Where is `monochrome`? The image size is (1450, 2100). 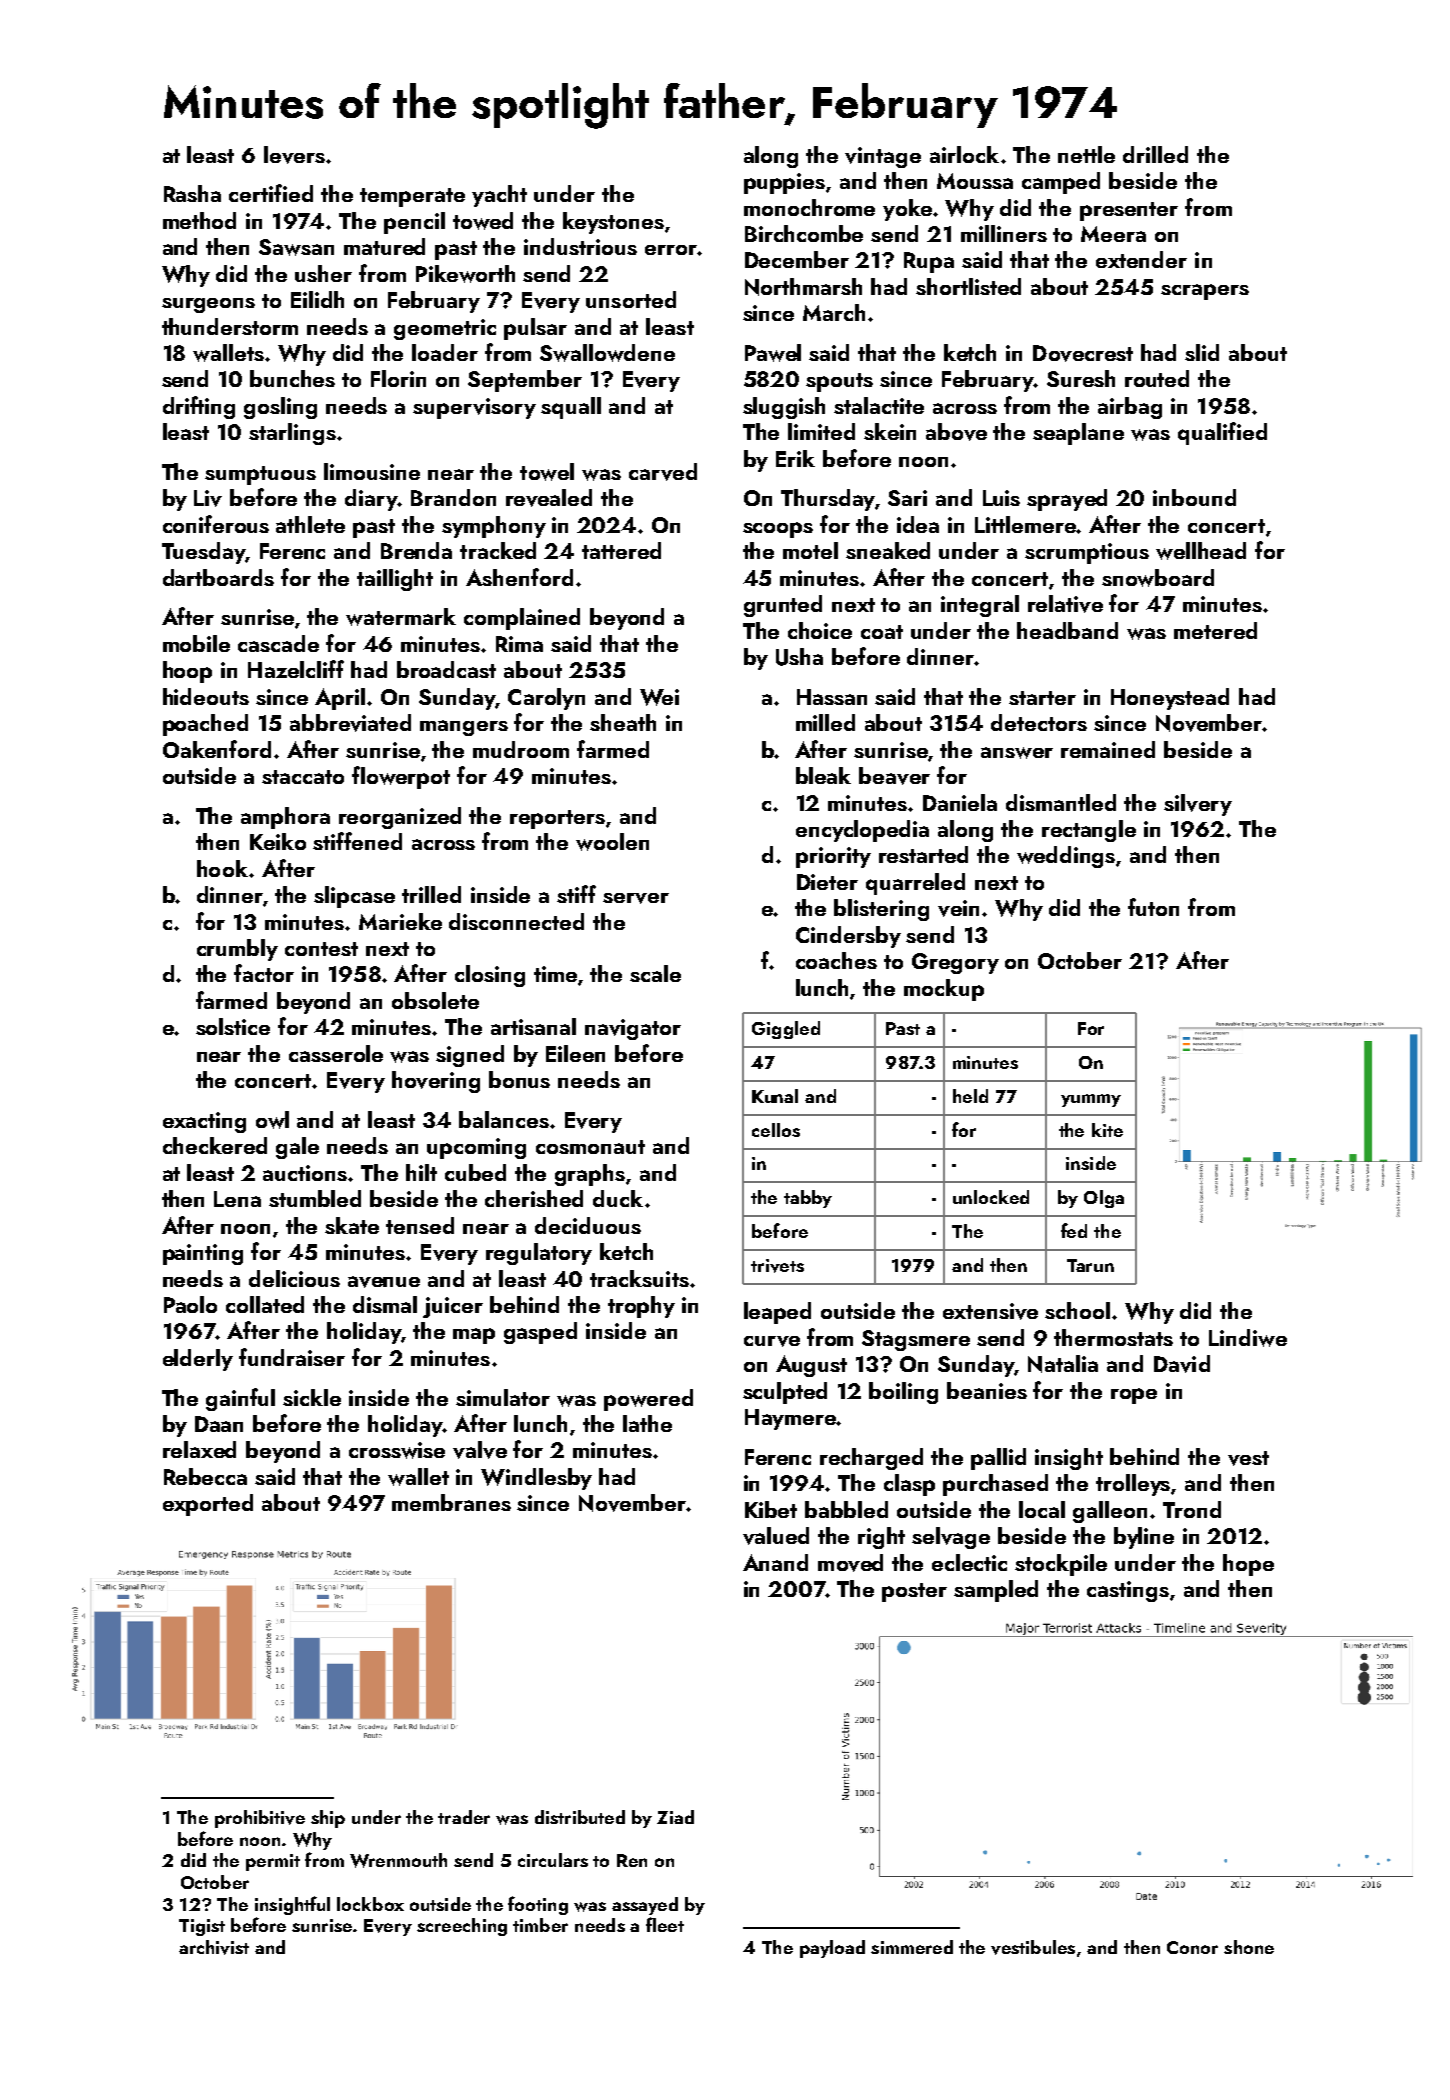
monochrome is located at coordinates (809, 207).
